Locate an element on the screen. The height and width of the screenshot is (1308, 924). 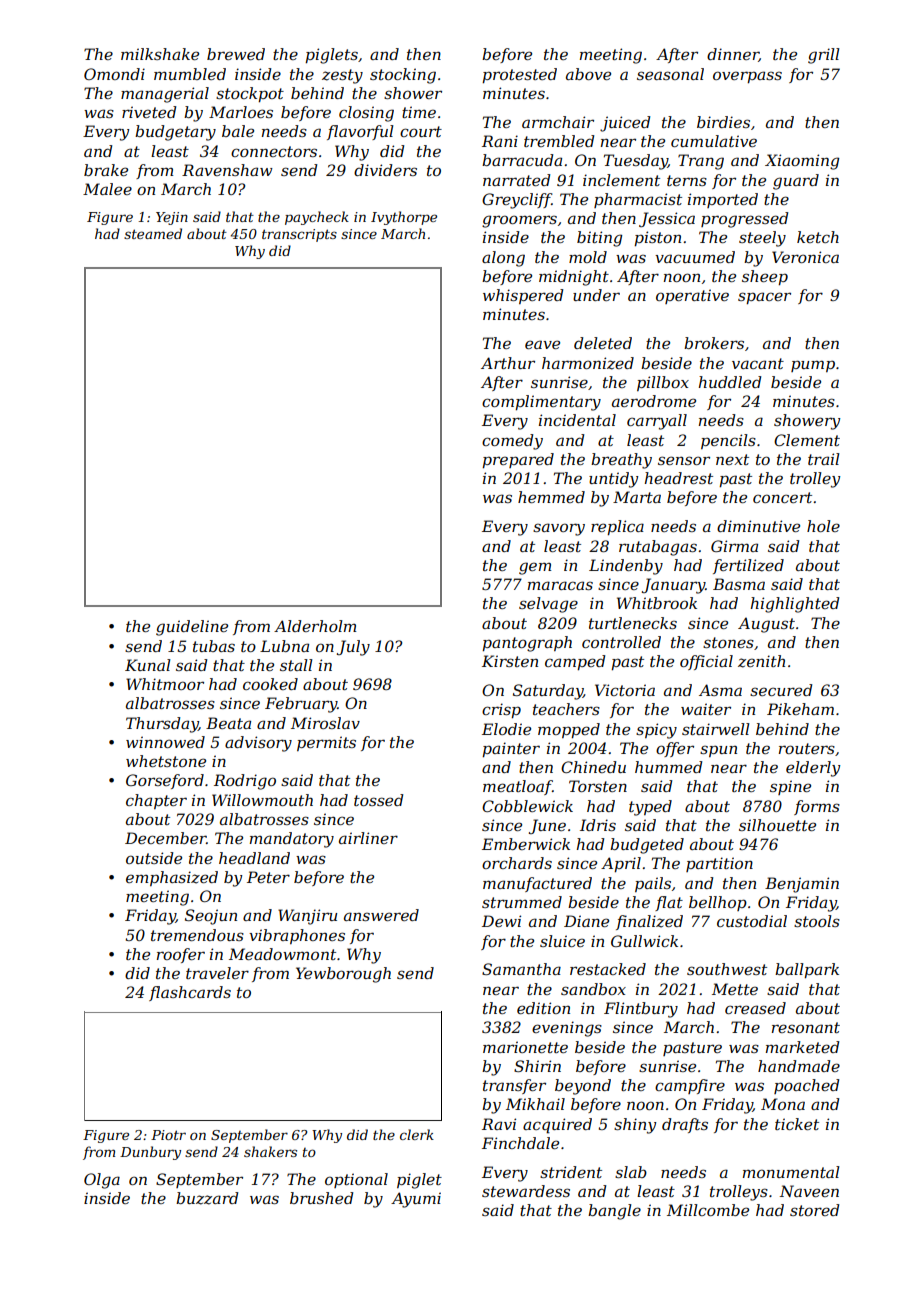
shakers is located at coordinates (270, 1151).
